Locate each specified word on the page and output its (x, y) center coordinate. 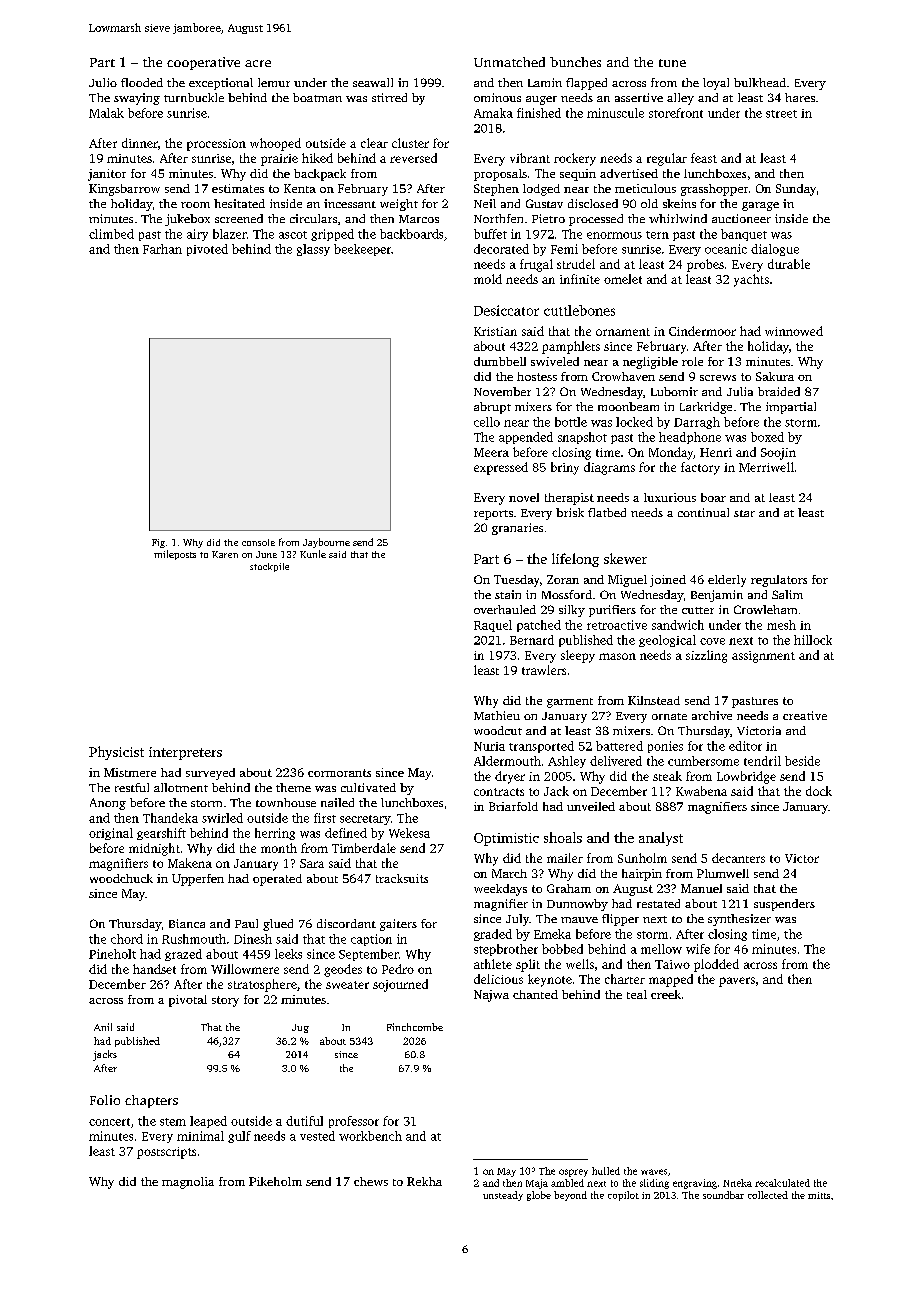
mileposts (175, 555)
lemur (274, 82)
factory (700, 468)
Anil (103, 1027)
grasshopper (714, 190)
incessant (350, 203)
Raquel (493, 626)
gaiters (398, 925)
